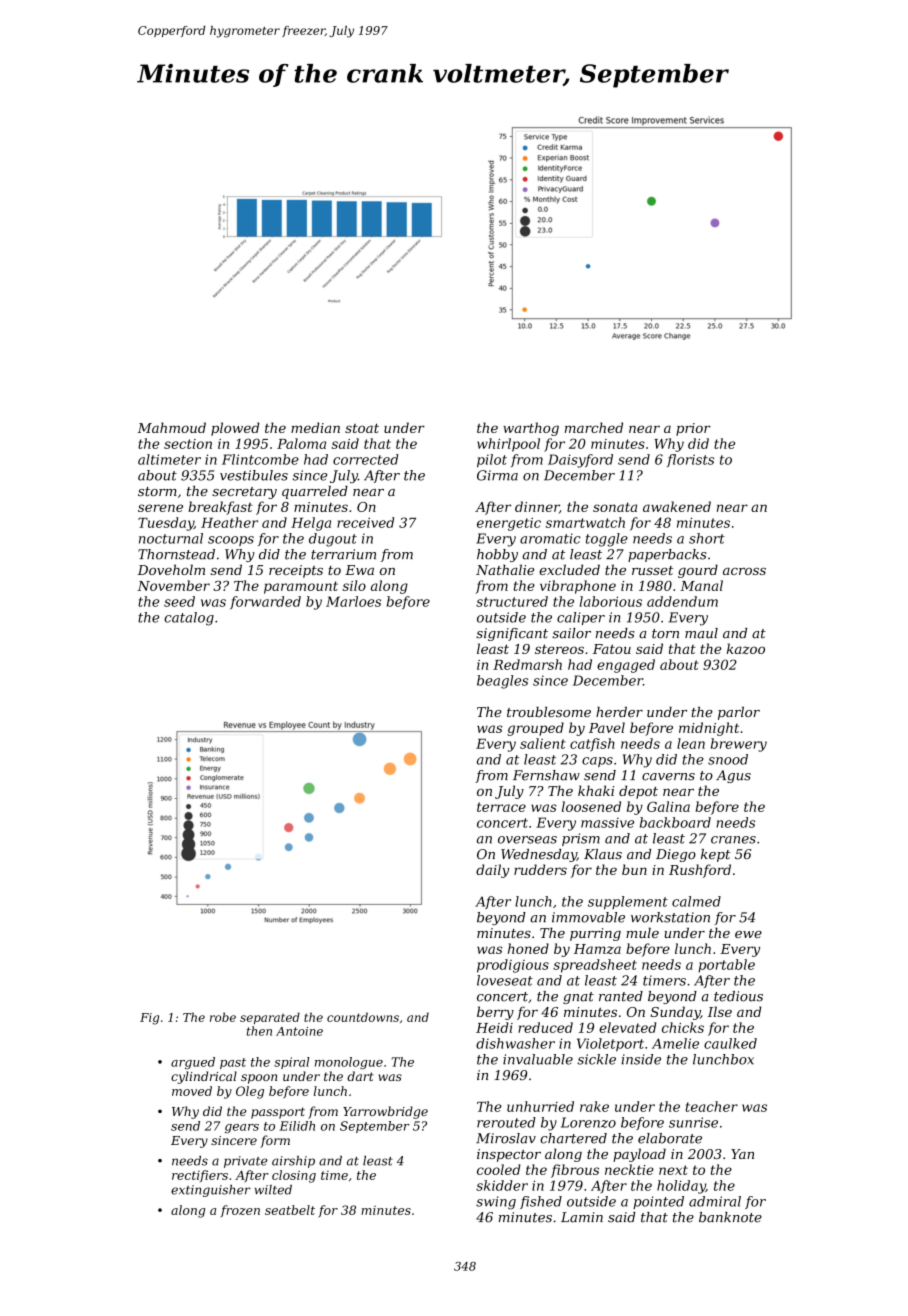 The width and height of the document is (908, 1316). What do you see at coordinates (531, 429) in the document?
I see `warthog` at bounding box center [531, 429].
